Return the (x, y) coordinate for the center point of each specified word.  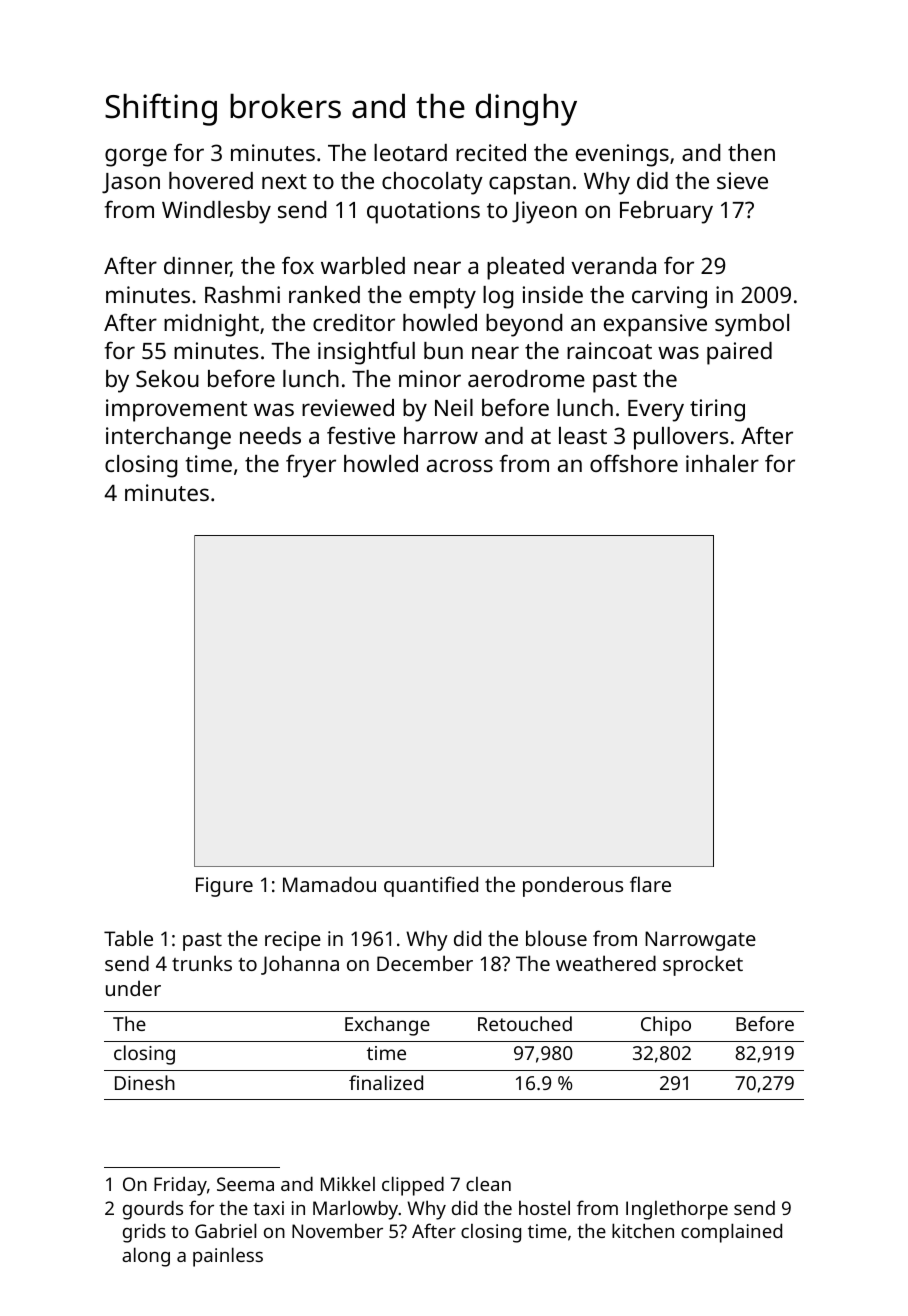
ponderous (573, 886)
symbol (752, 325)
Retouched (525, 1023)
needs (270, 435)
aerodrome (526, 378)
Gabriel (225, 1230)
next (284, 181)
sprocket (703, 965)
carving (669, 297)
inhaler (722, 463)
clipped (413, 1186)
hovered (211, 180)
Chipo (666, 1026)
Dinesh (145, 1082)
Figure (224, 887)
